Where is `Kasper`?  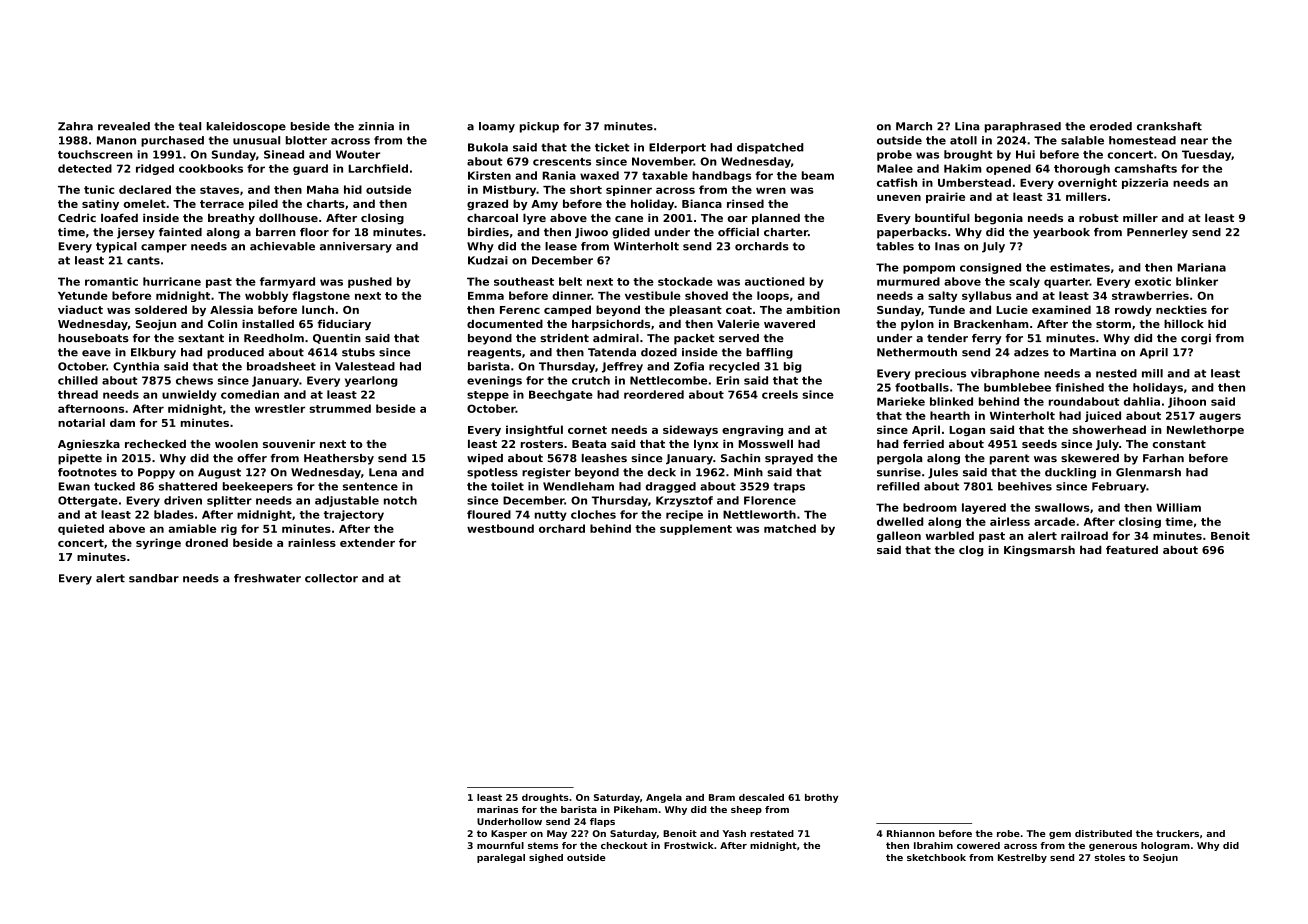 Kasper is located at coordinates (509, 834).
